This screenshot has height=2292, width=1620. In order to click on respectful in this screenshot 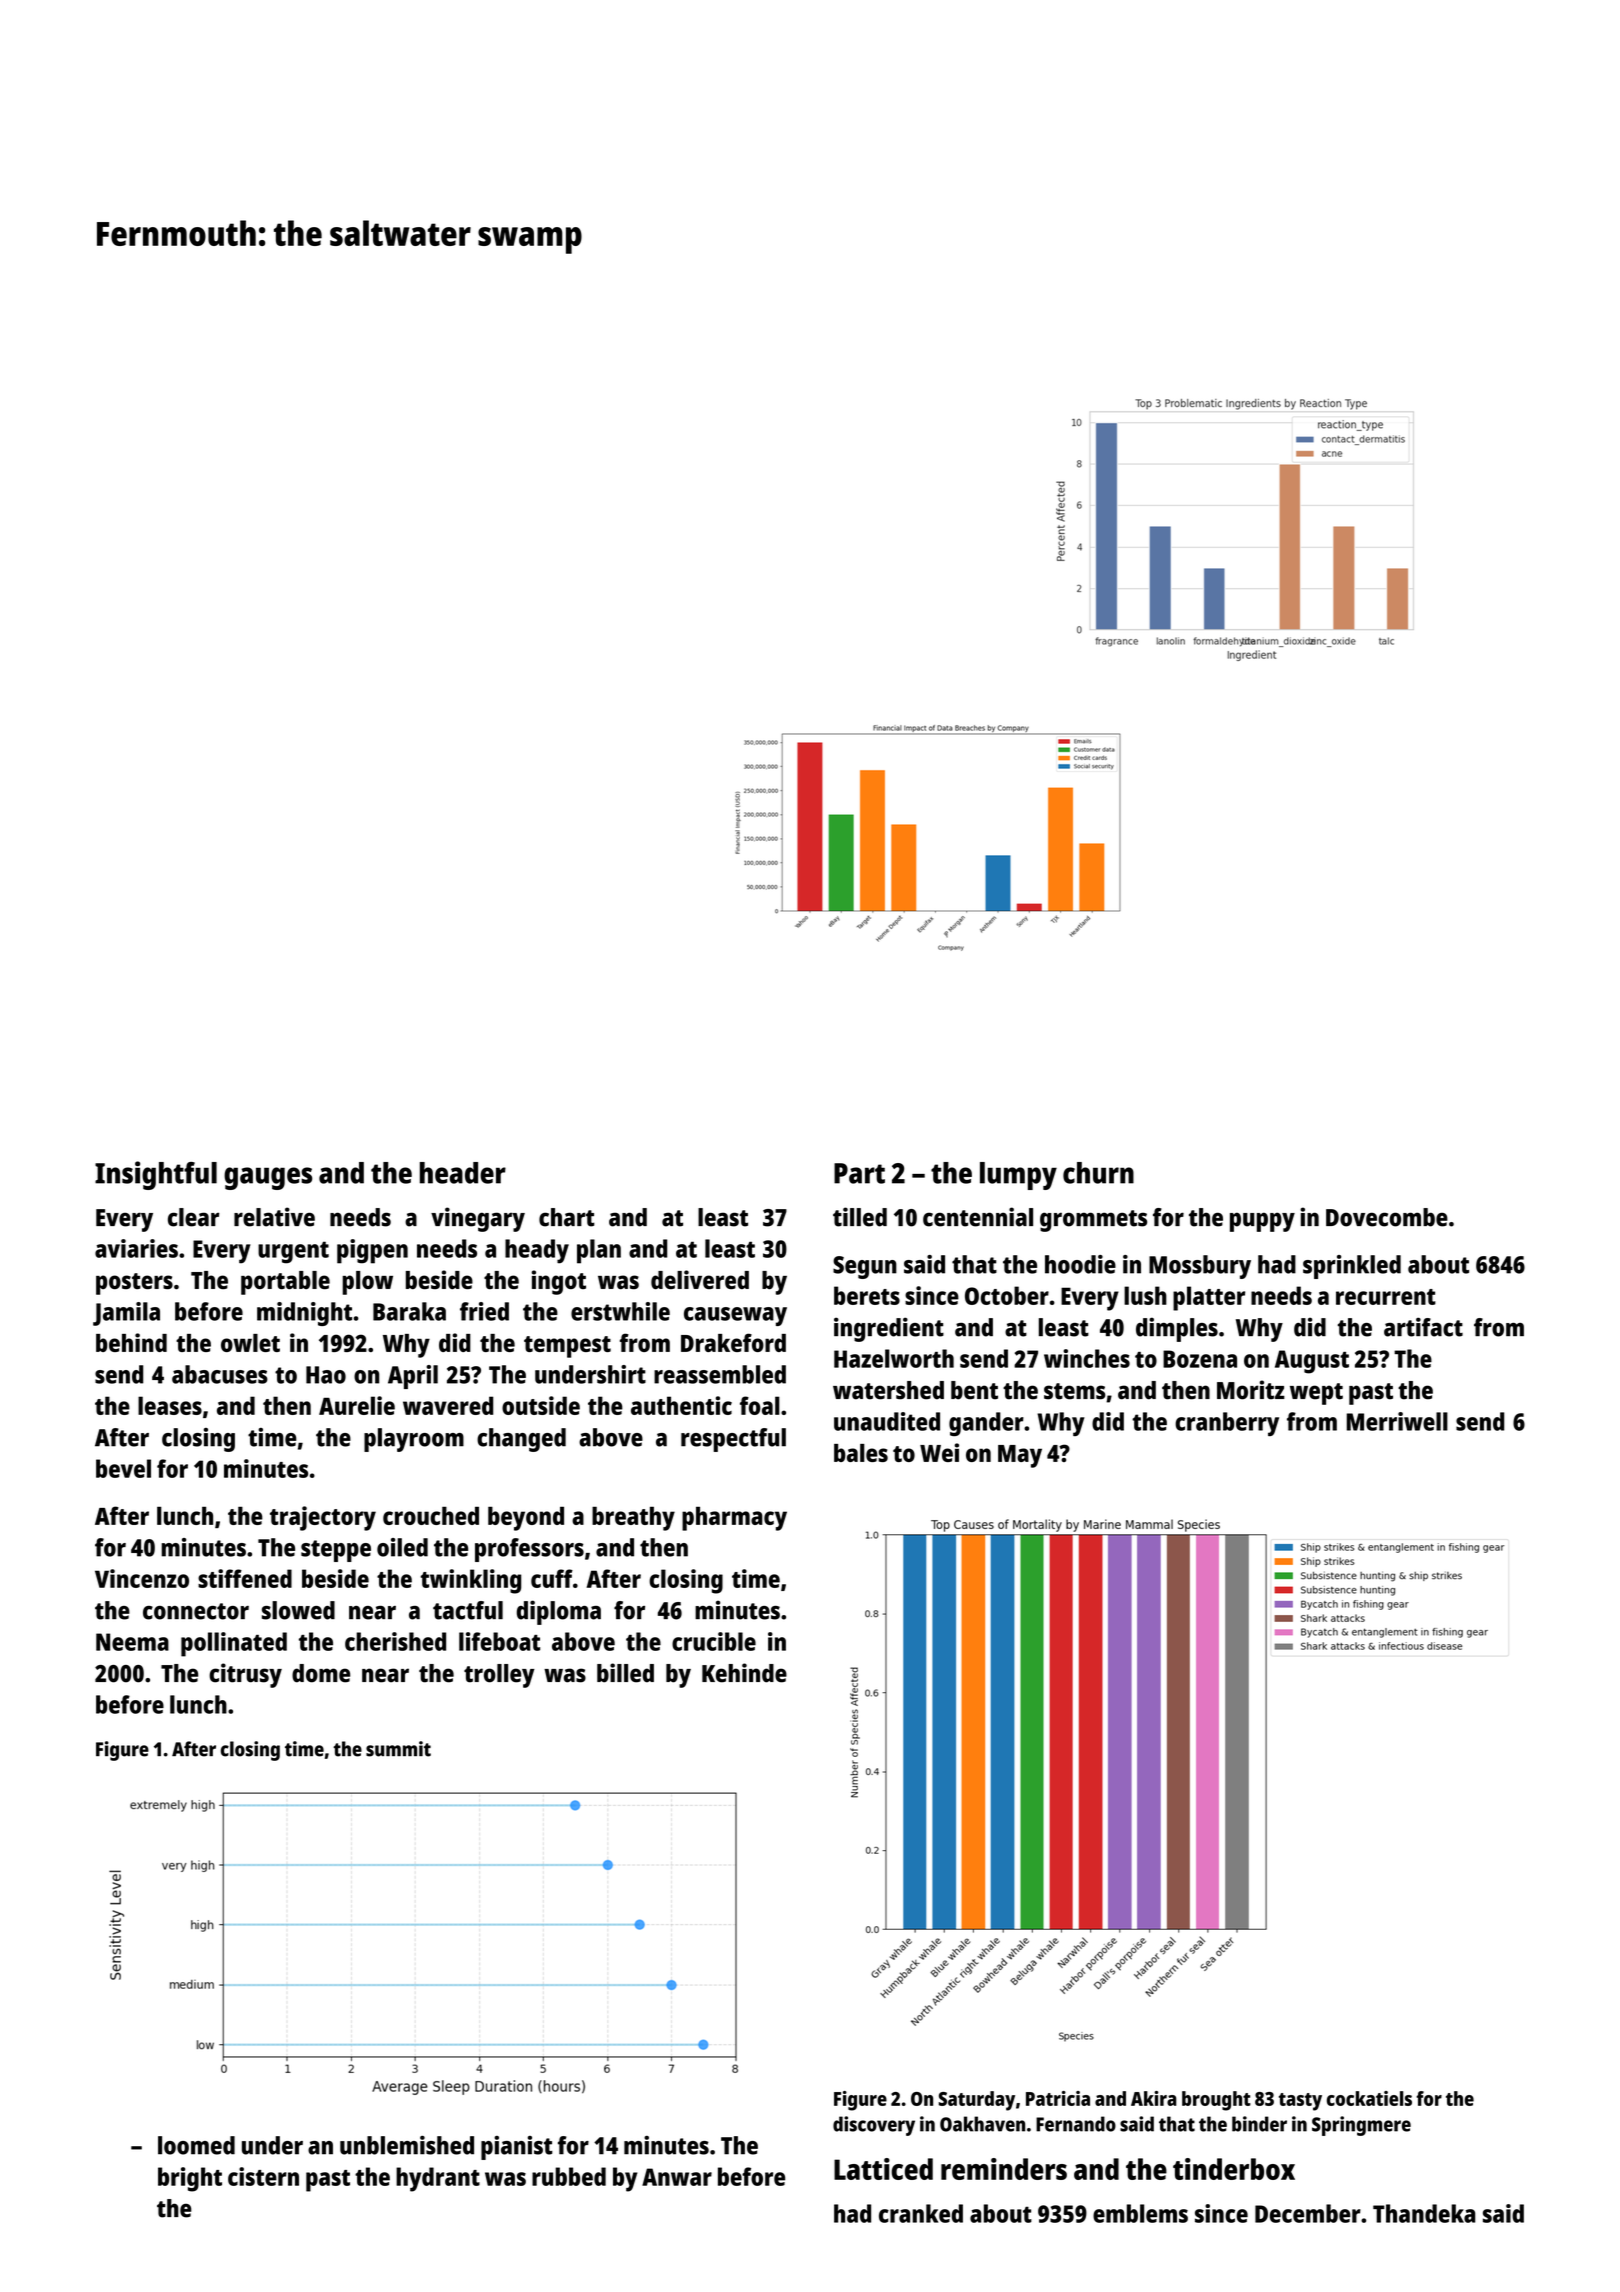, I will do `click(733, 1440)`.
